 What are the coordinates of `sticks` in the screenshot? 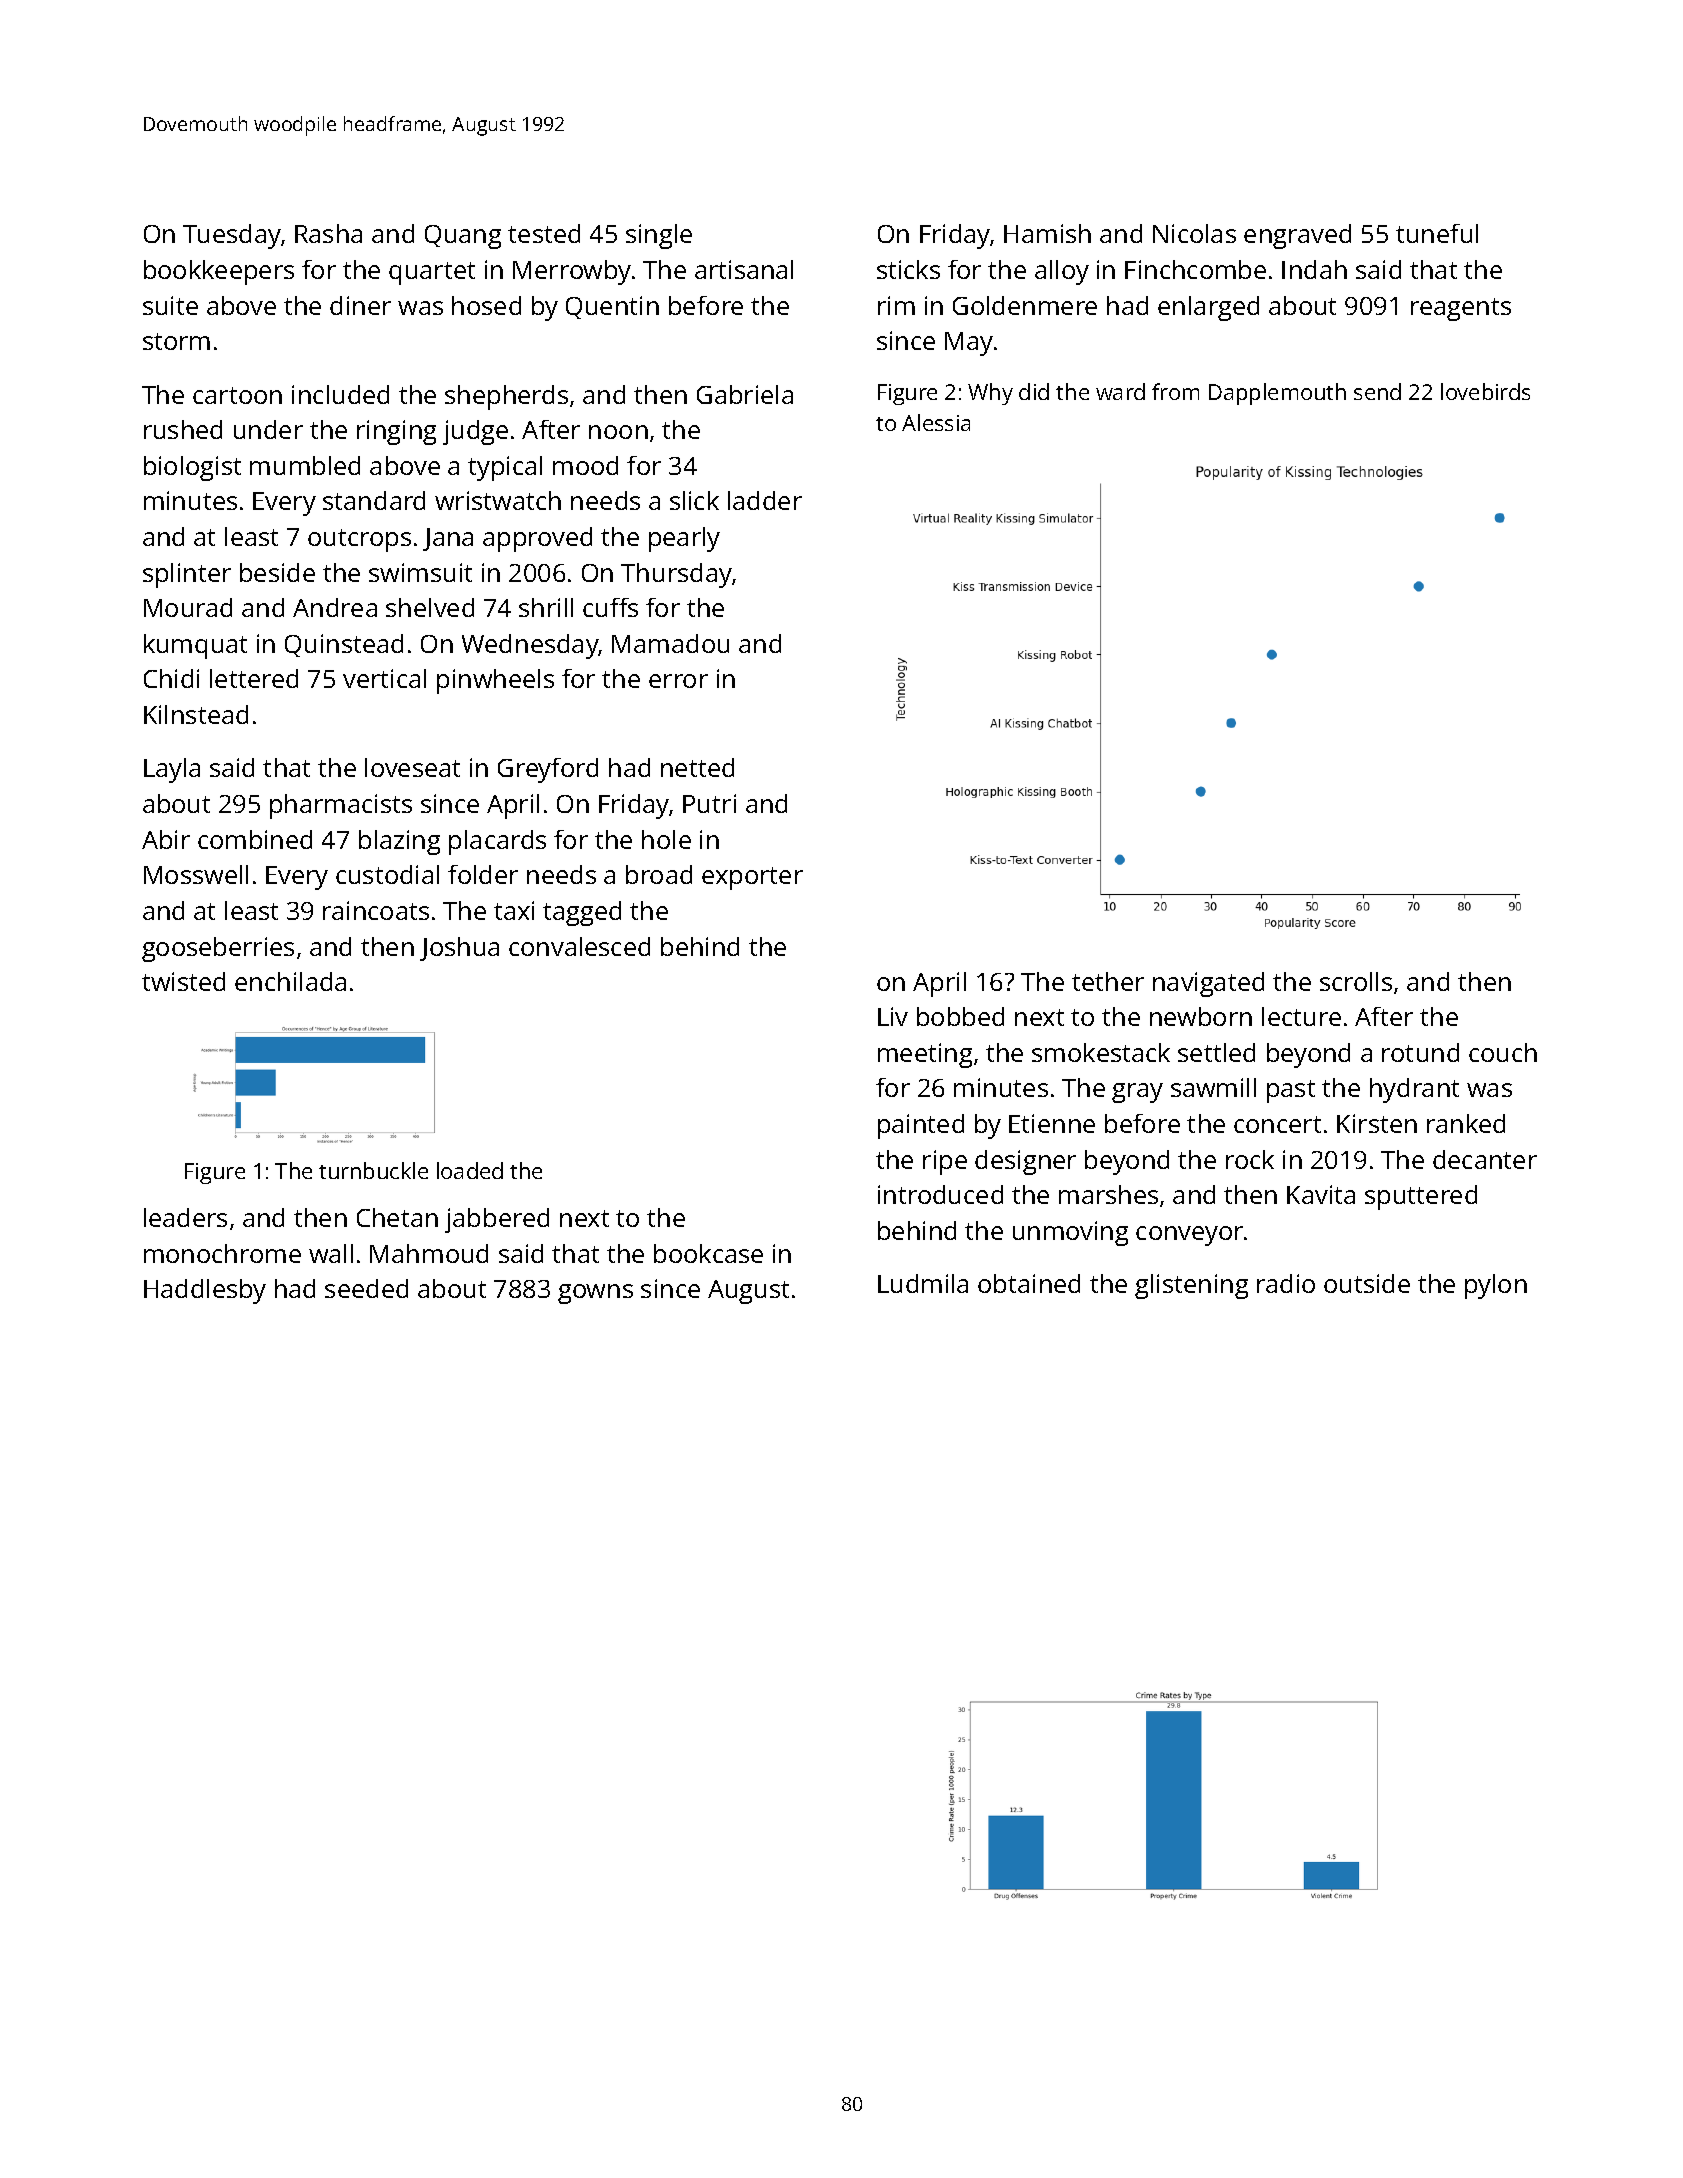 It's located at (908, 269).
